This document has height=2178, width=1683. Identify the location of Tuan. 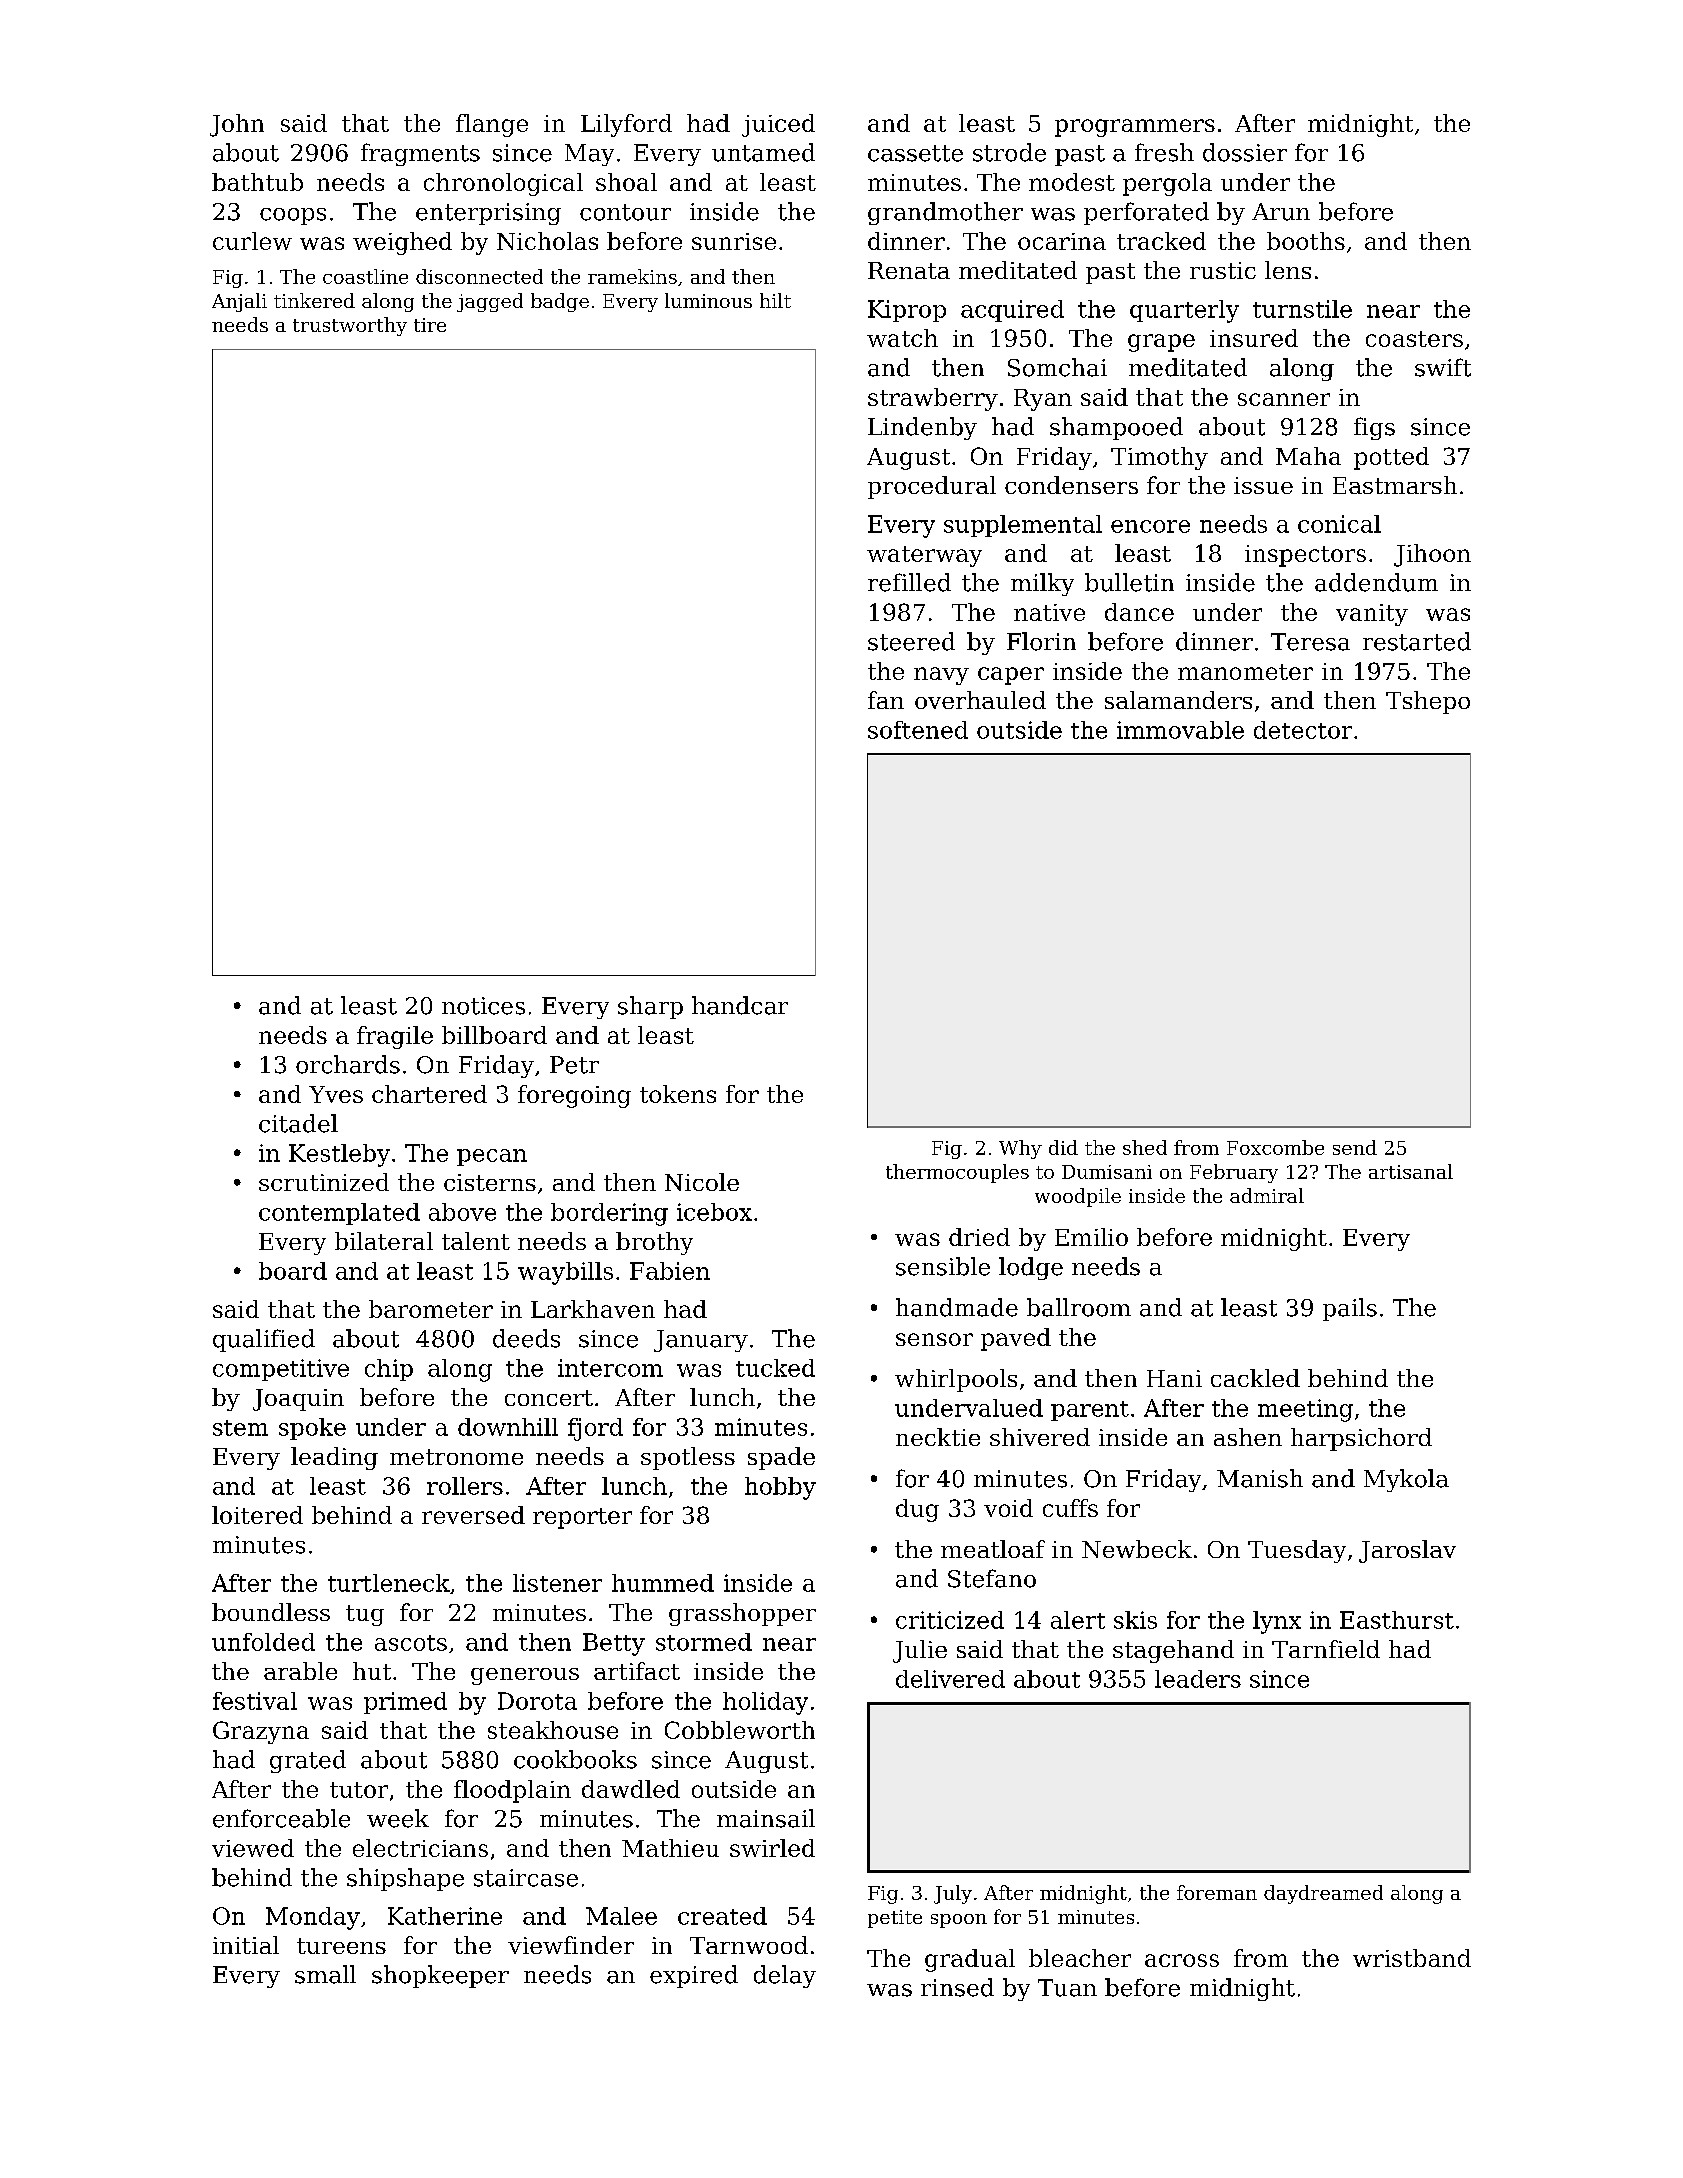
(1067, 1988).
